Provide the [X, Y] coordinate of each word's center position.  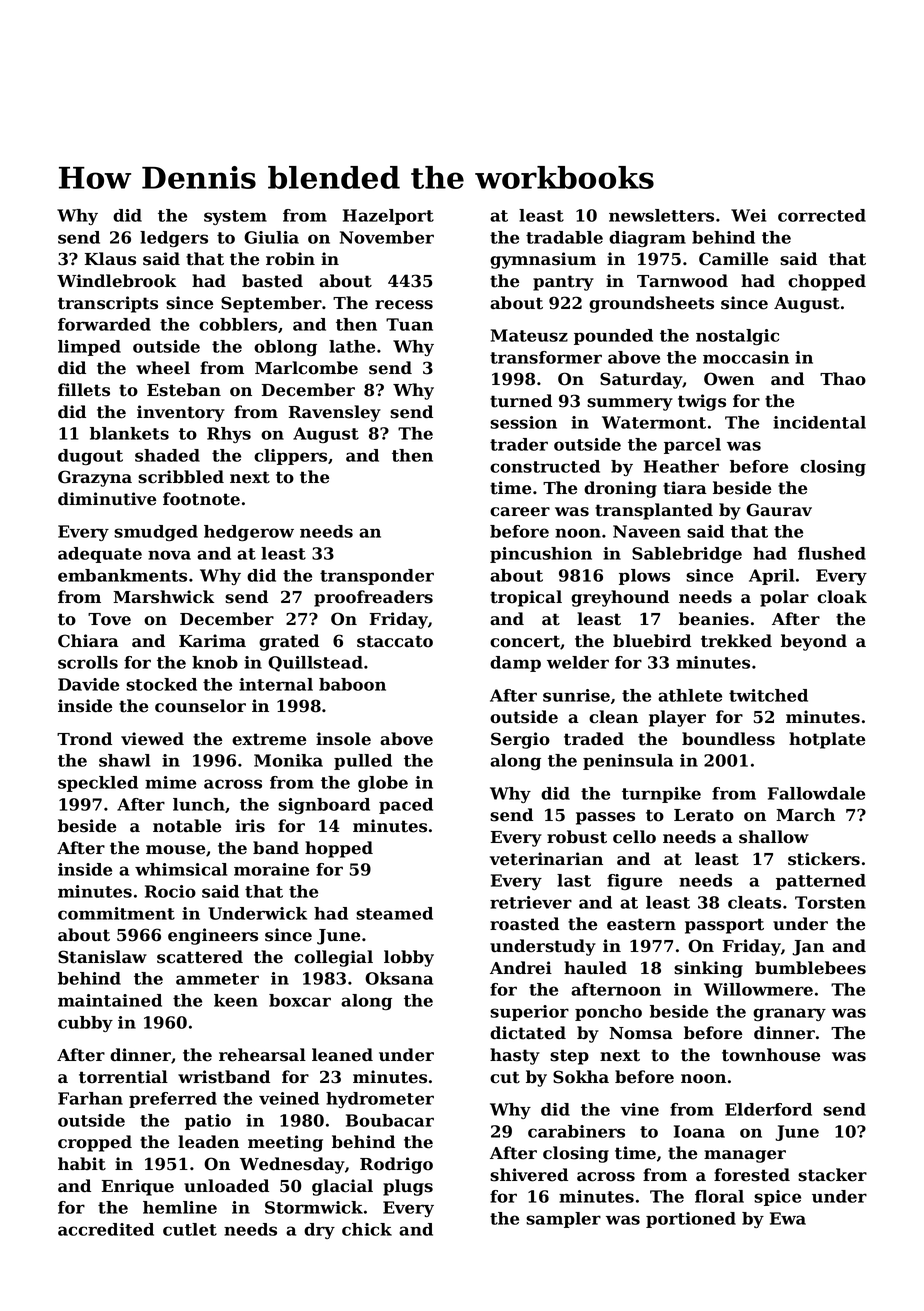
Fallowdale [816, 793]
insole [343, 739]
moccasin [746, 357]
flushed [832, 553]
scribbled [181, 477]
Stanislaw [102, 957]
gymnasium [543, 260]
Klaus [110, 259]
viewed [152, 739]
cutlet [190, 1229]
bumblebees [810, 968]
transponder [377, 577]
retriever [531, 902]
